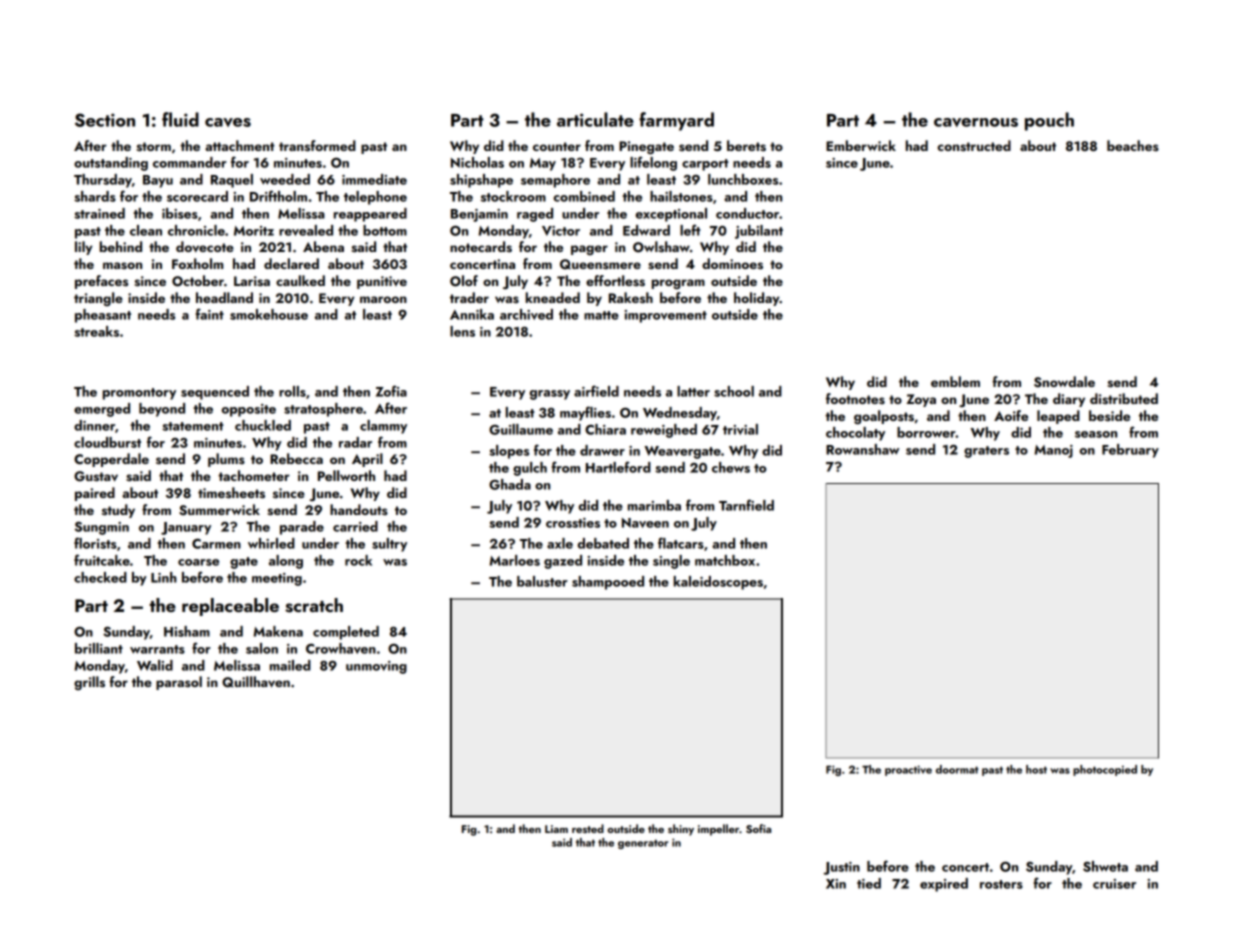 The height and width of the screenshot is (952, 1233). What do you see at coordinates (955, 381) in the screenshot?
I see `emblem` at bounding box center [955, 381].
